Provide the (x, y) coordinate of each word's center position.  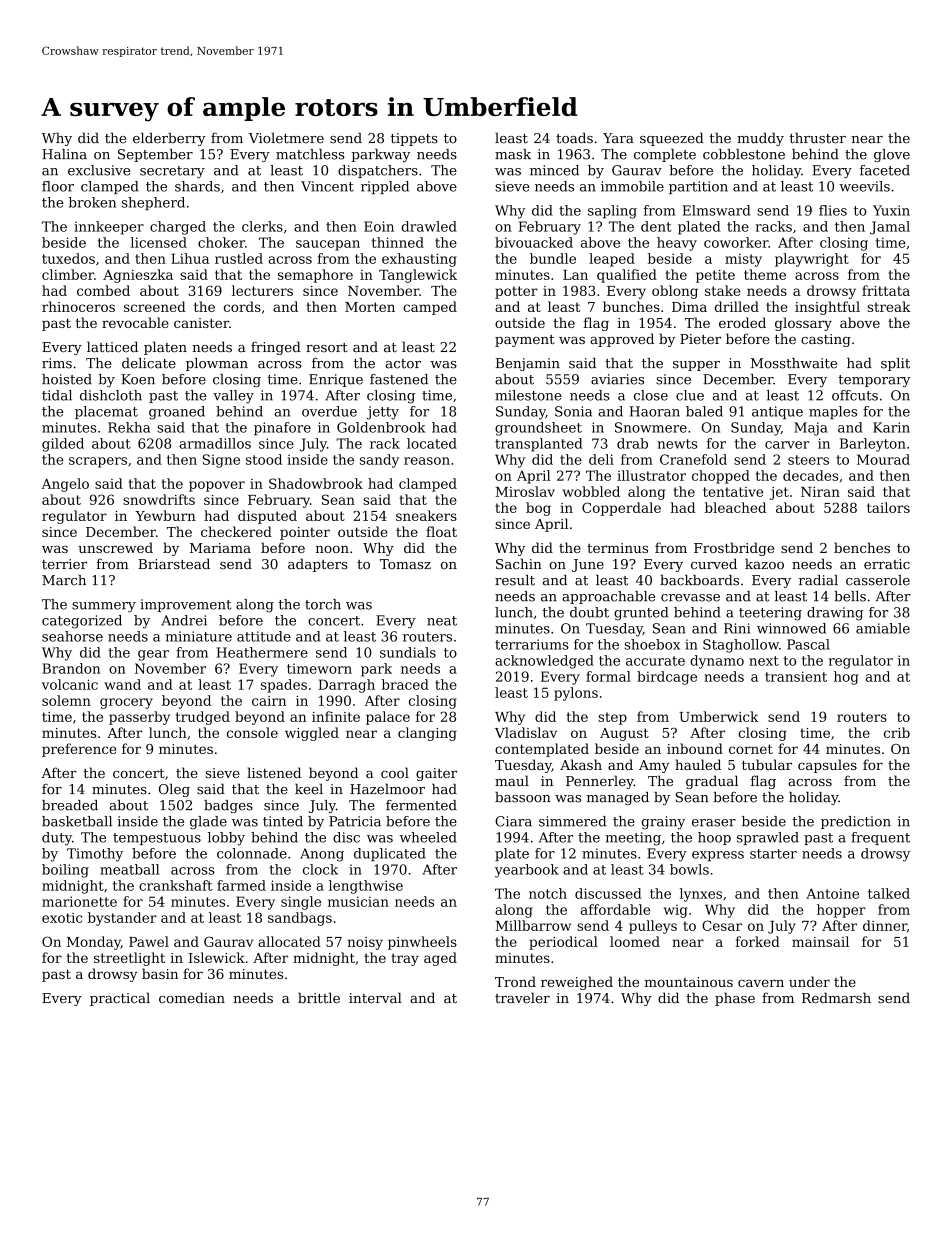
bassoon (523, 797)
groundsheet (538, 429)
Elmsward (716, 210)
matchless (310, 154)
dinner (885, 925)
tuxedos (68, 258)
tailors (888, 507)
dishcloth (111, 395)
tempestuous (157, 839)
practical (120, 999)
